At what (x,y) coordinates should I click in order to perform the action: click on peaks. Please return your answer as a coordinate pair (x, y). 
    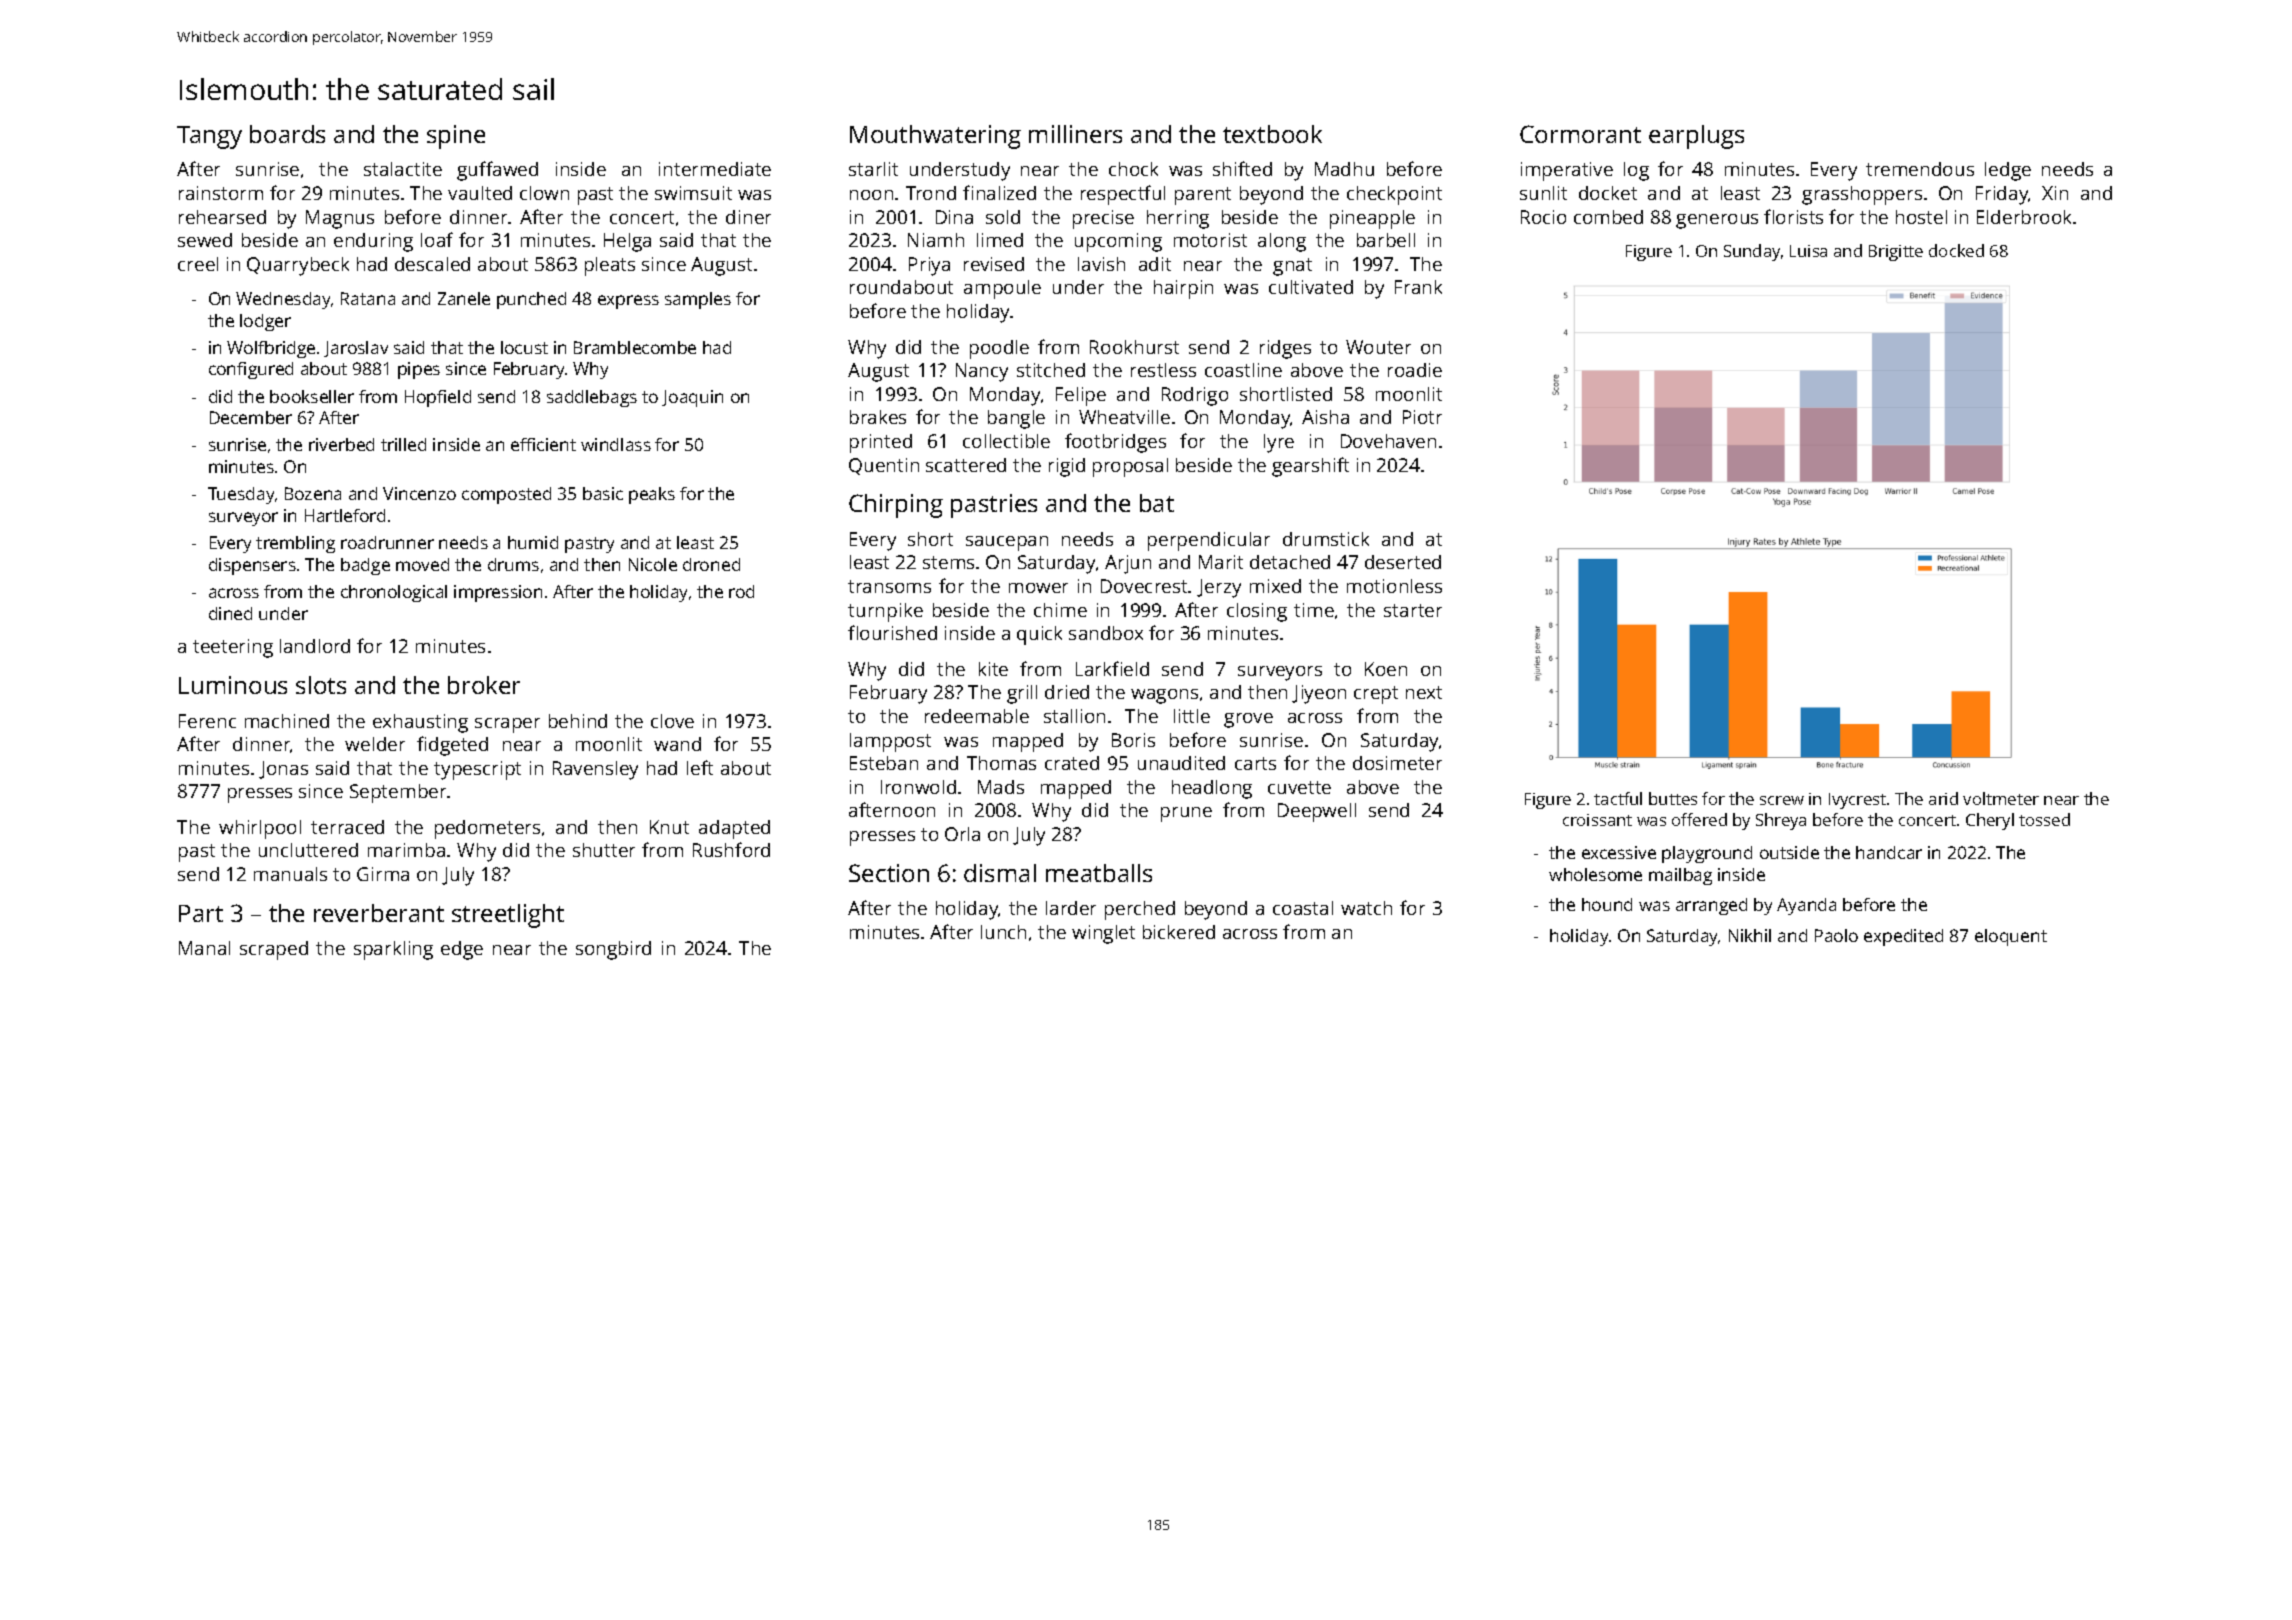
    Looking at the image, I should click on (652, 495).
